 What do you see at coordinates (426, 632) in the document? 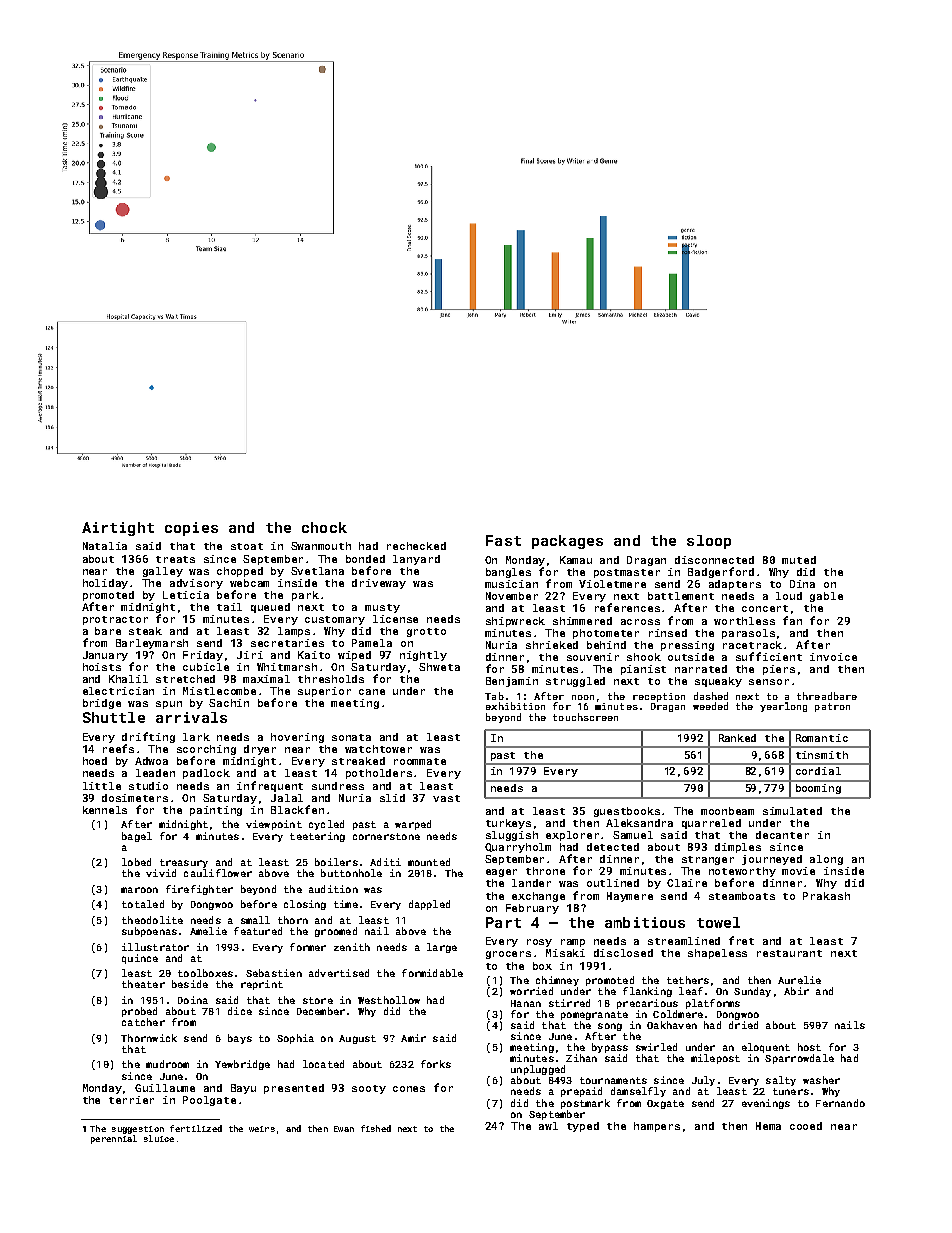
I see `grotto` at bounding box center [426, 632].
